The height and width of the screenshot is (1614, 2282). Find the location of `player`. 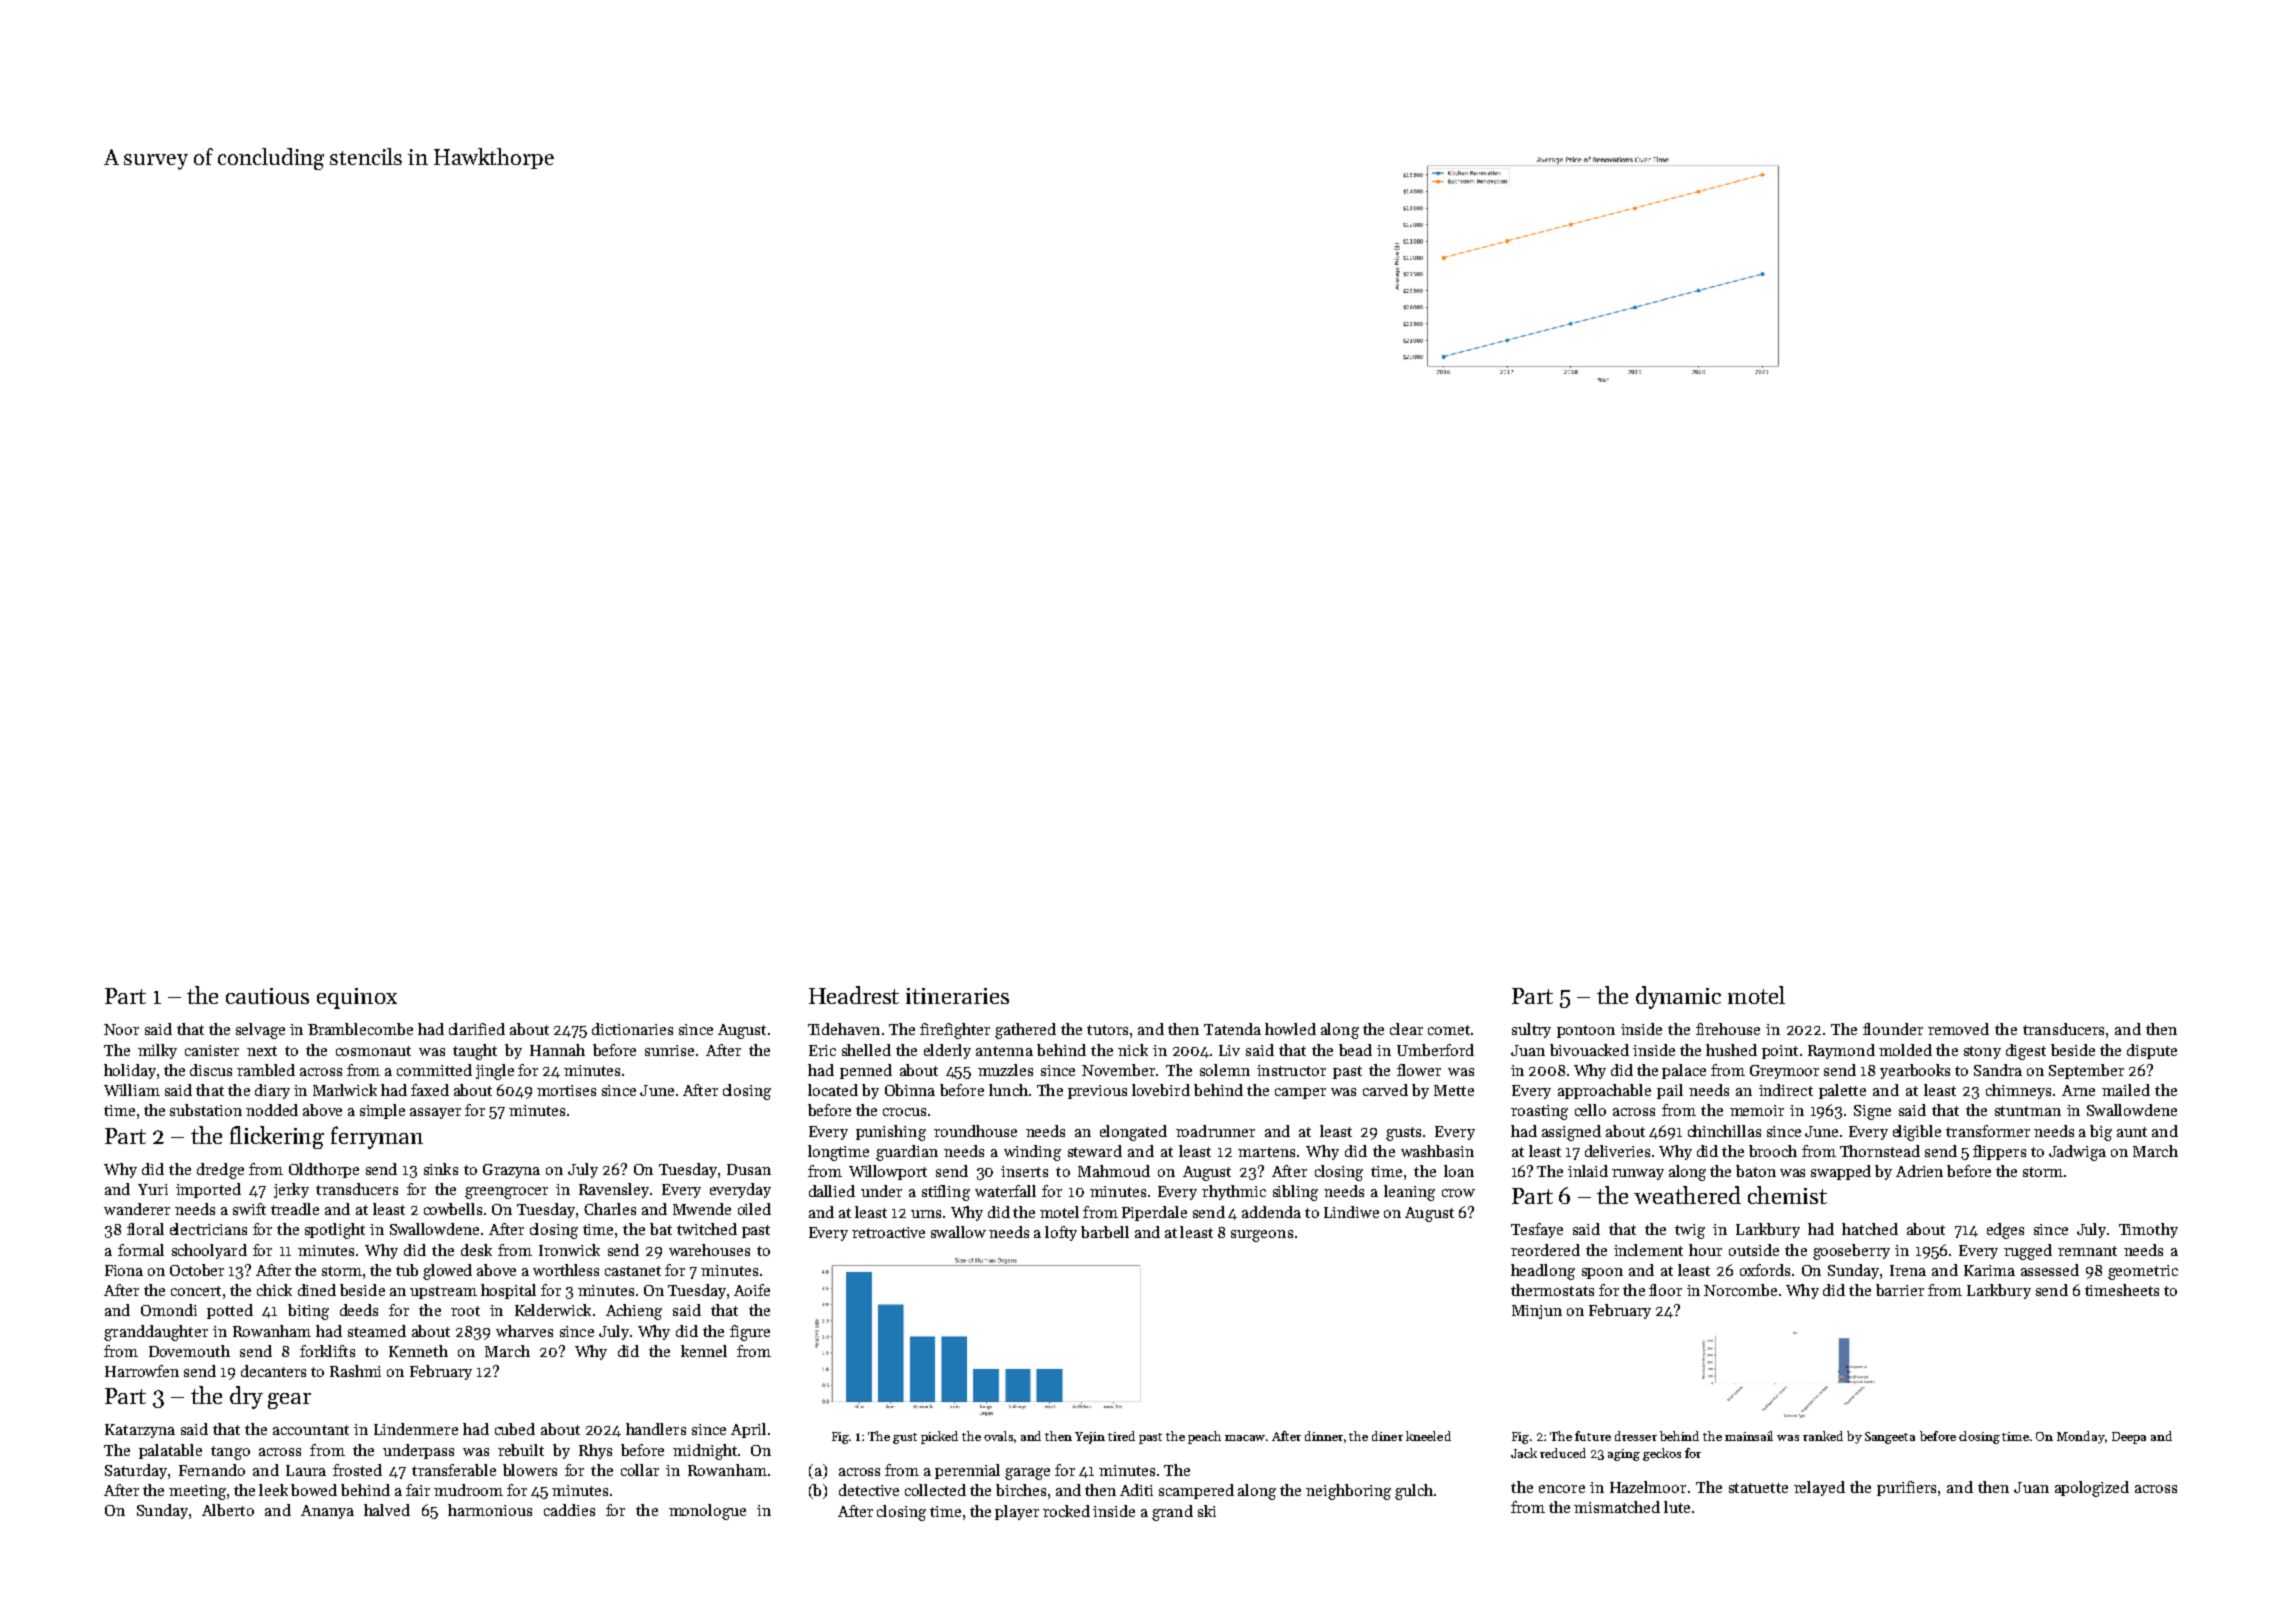

player is located at coordinates (1017, 1512).
